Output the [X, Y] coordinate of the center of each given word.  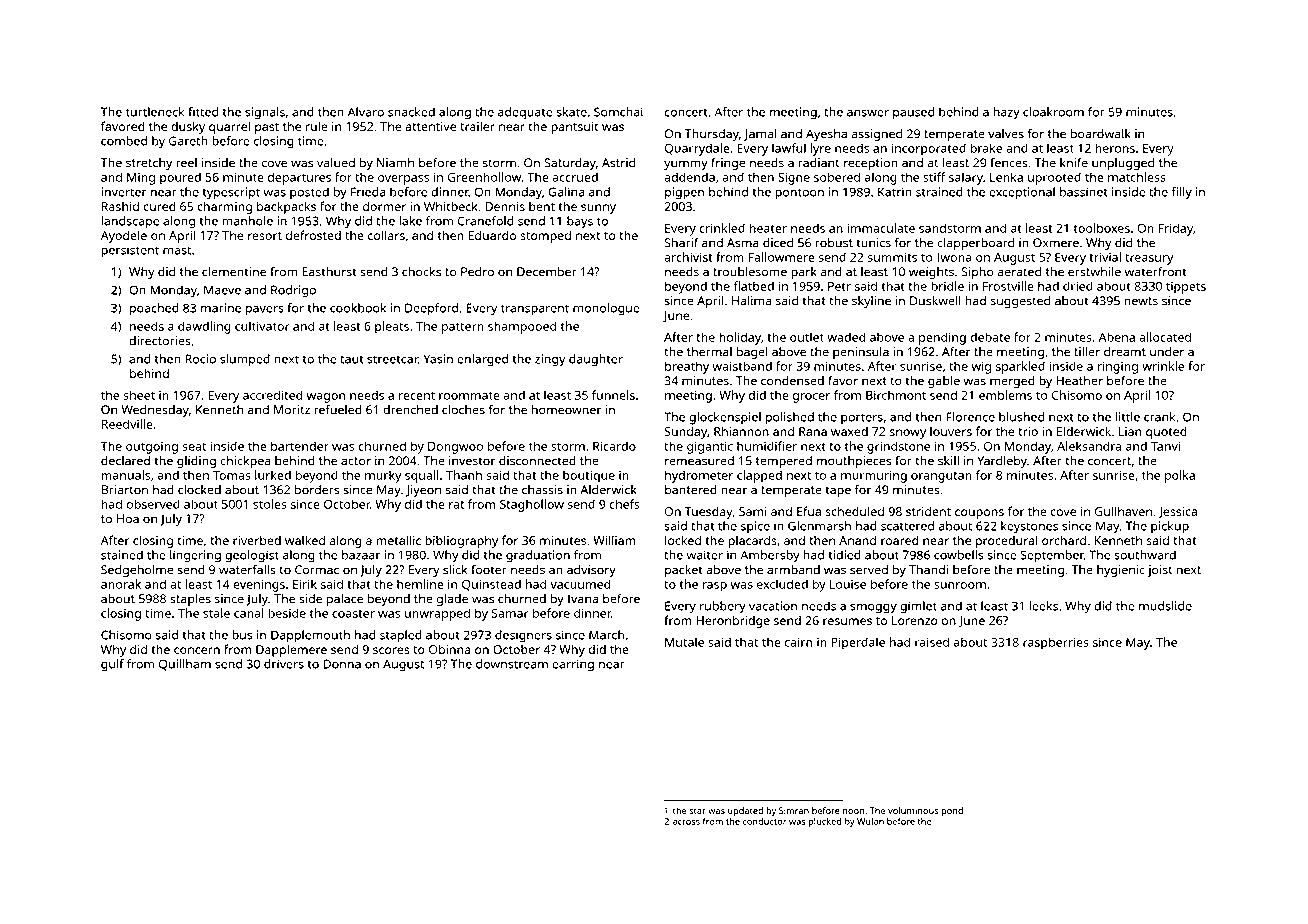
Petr [839, 286]
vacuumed [580, 584]
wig [981, 367]
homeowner [566, 410]
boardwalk [1101, 134]
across [686, 822]
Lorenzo [915, 620]
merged [1012, 382]
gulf [112, 665]
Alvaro [366, 112]
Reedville [127, 424]
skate [571, 112]
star [697, 811]
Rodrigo [293, 291]
